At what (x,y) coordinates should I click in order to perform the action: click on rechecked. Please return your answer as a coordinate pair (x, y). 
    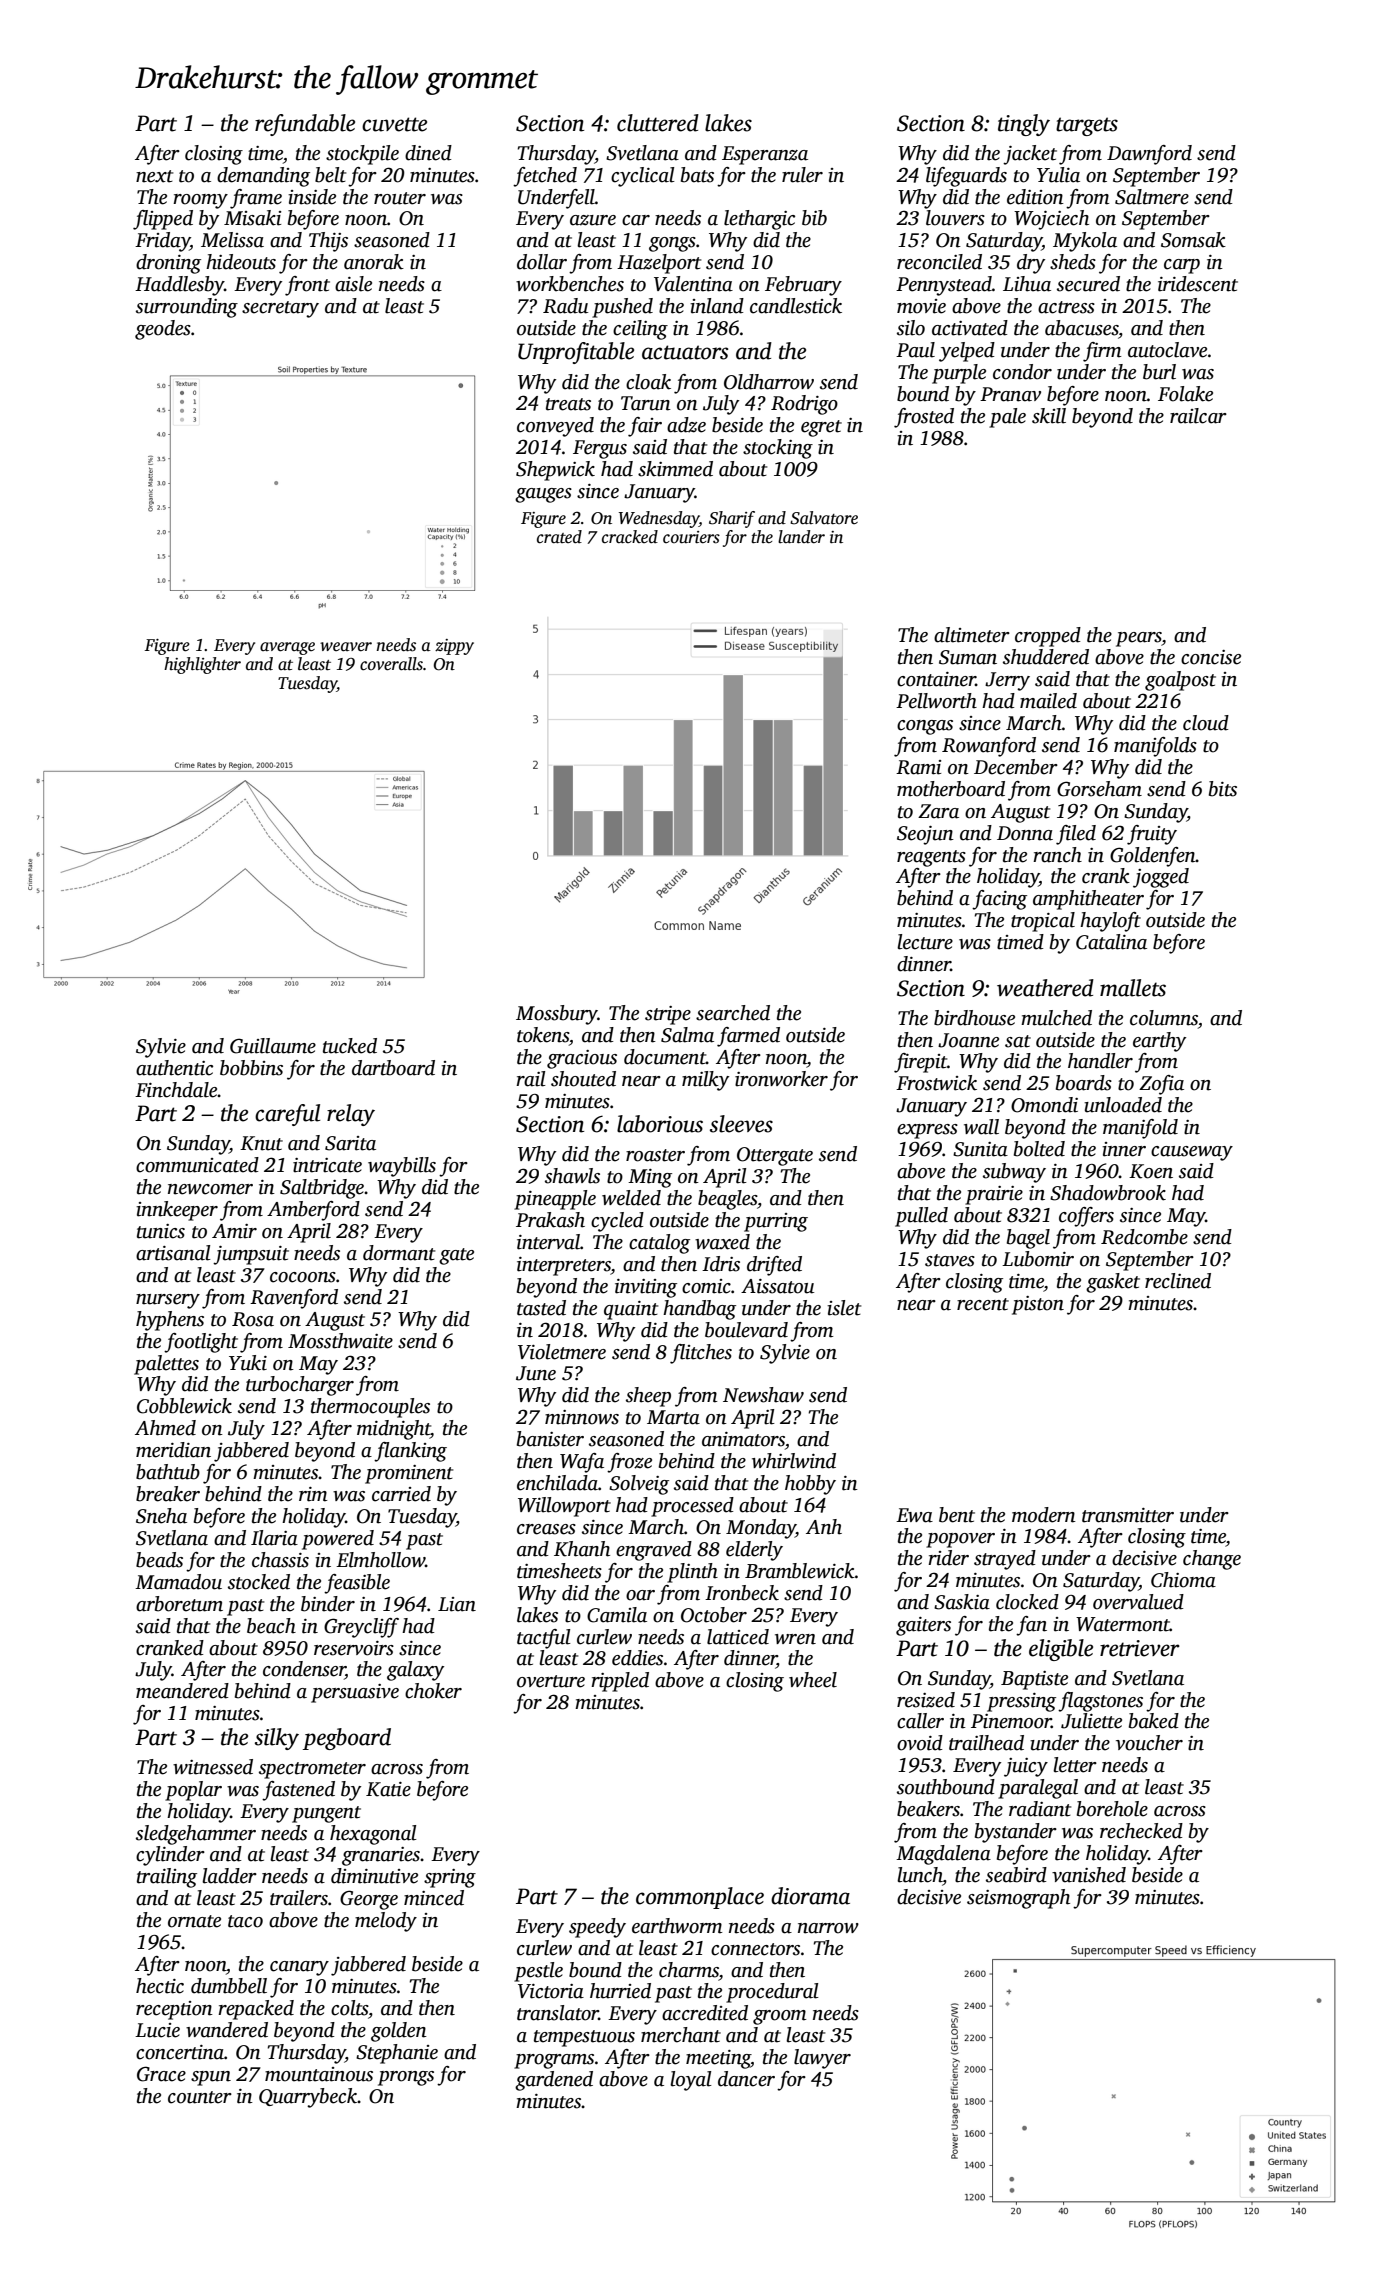
    Looking at the image, I should click on (1141, 1831).
